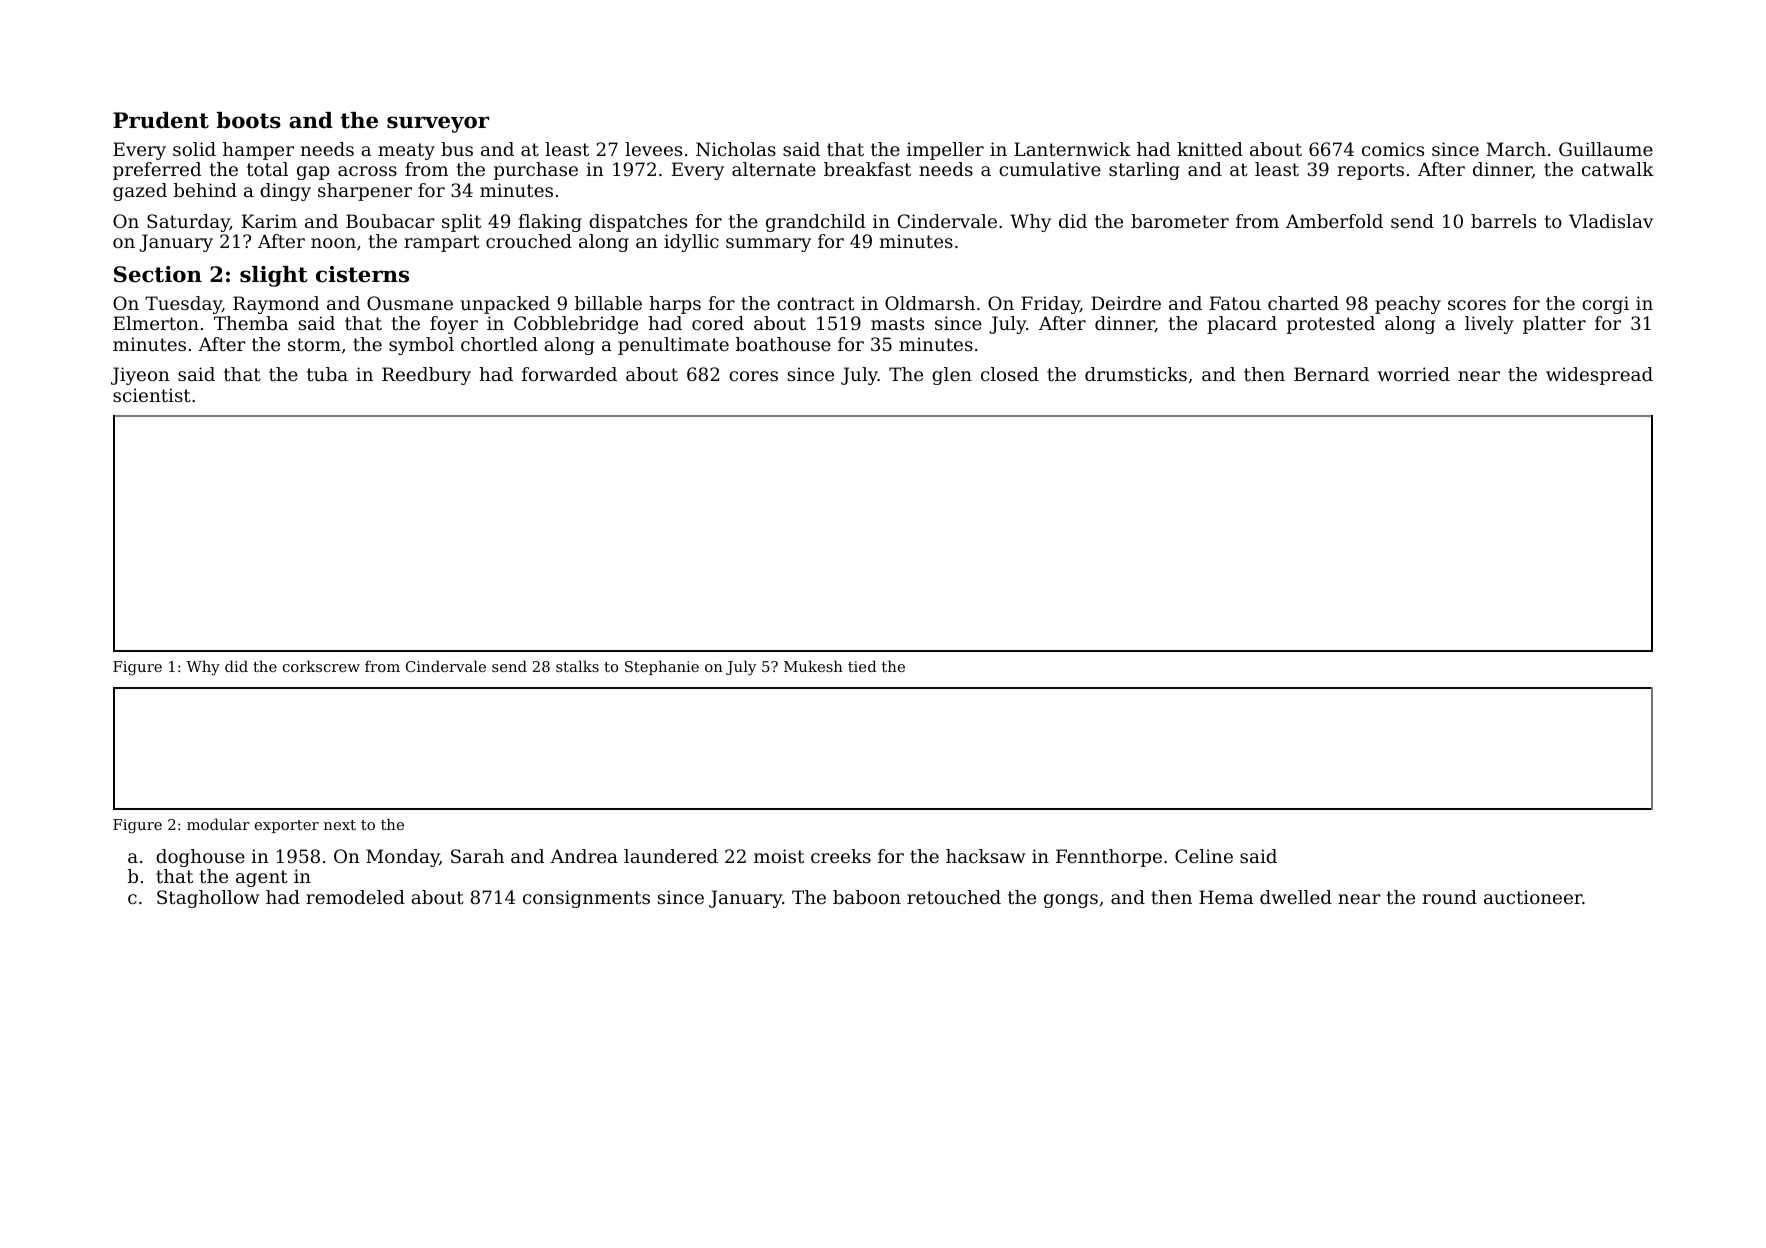  I want to click on Mukesh, so click(813, 666).
